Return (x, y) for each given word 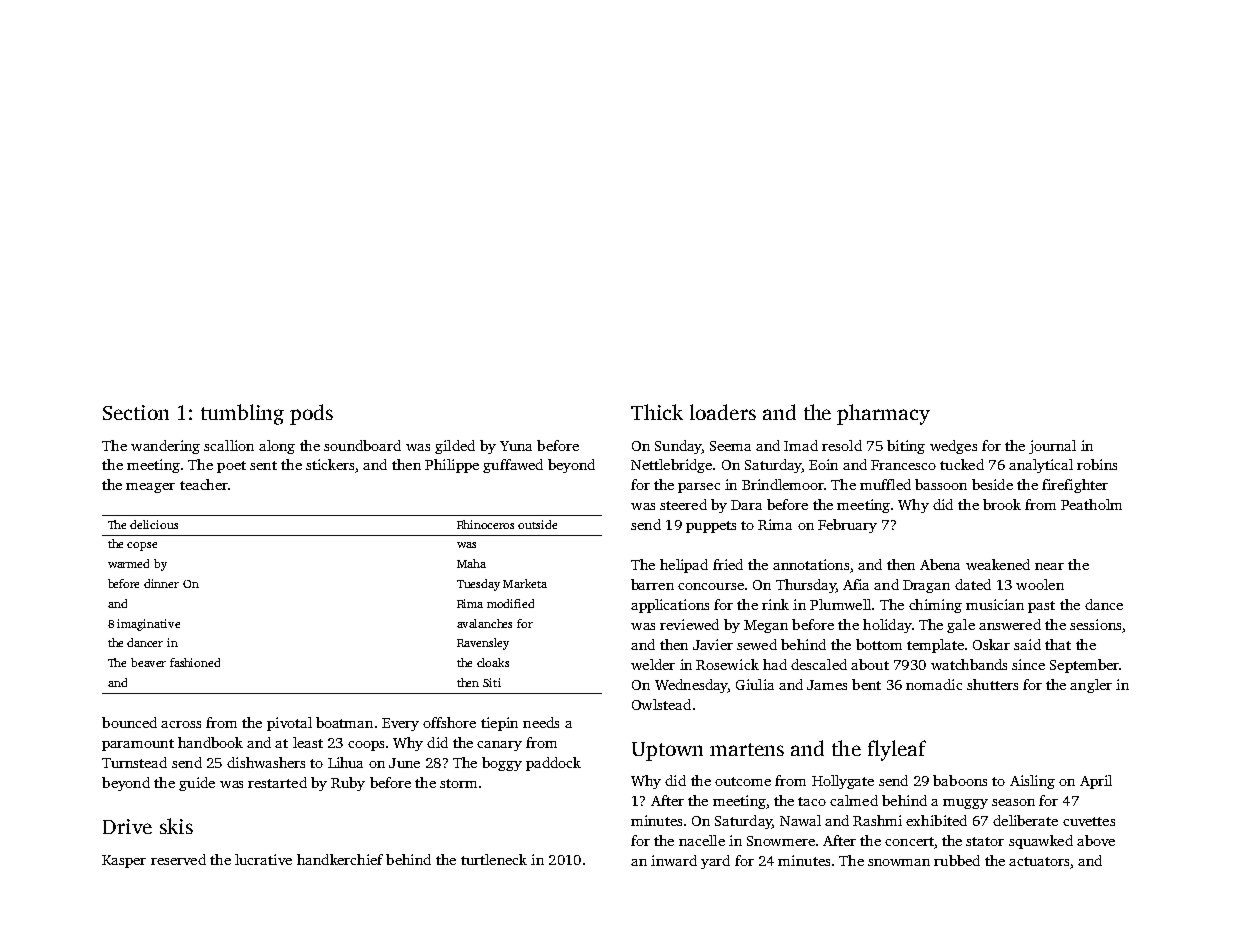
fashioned (195, 662)
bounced (129, 722)
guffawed (513, 466)
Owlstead (661, 704)
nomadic (934, 684)
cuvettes (1089, 821)
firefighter (1075, 486)
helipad (684, 566)
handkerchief (340, 859)
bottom (879, 644)
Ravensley (483, 644)
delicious (154, 524)
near (1049, 566)
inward (674, 860)
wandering (165, 447)
